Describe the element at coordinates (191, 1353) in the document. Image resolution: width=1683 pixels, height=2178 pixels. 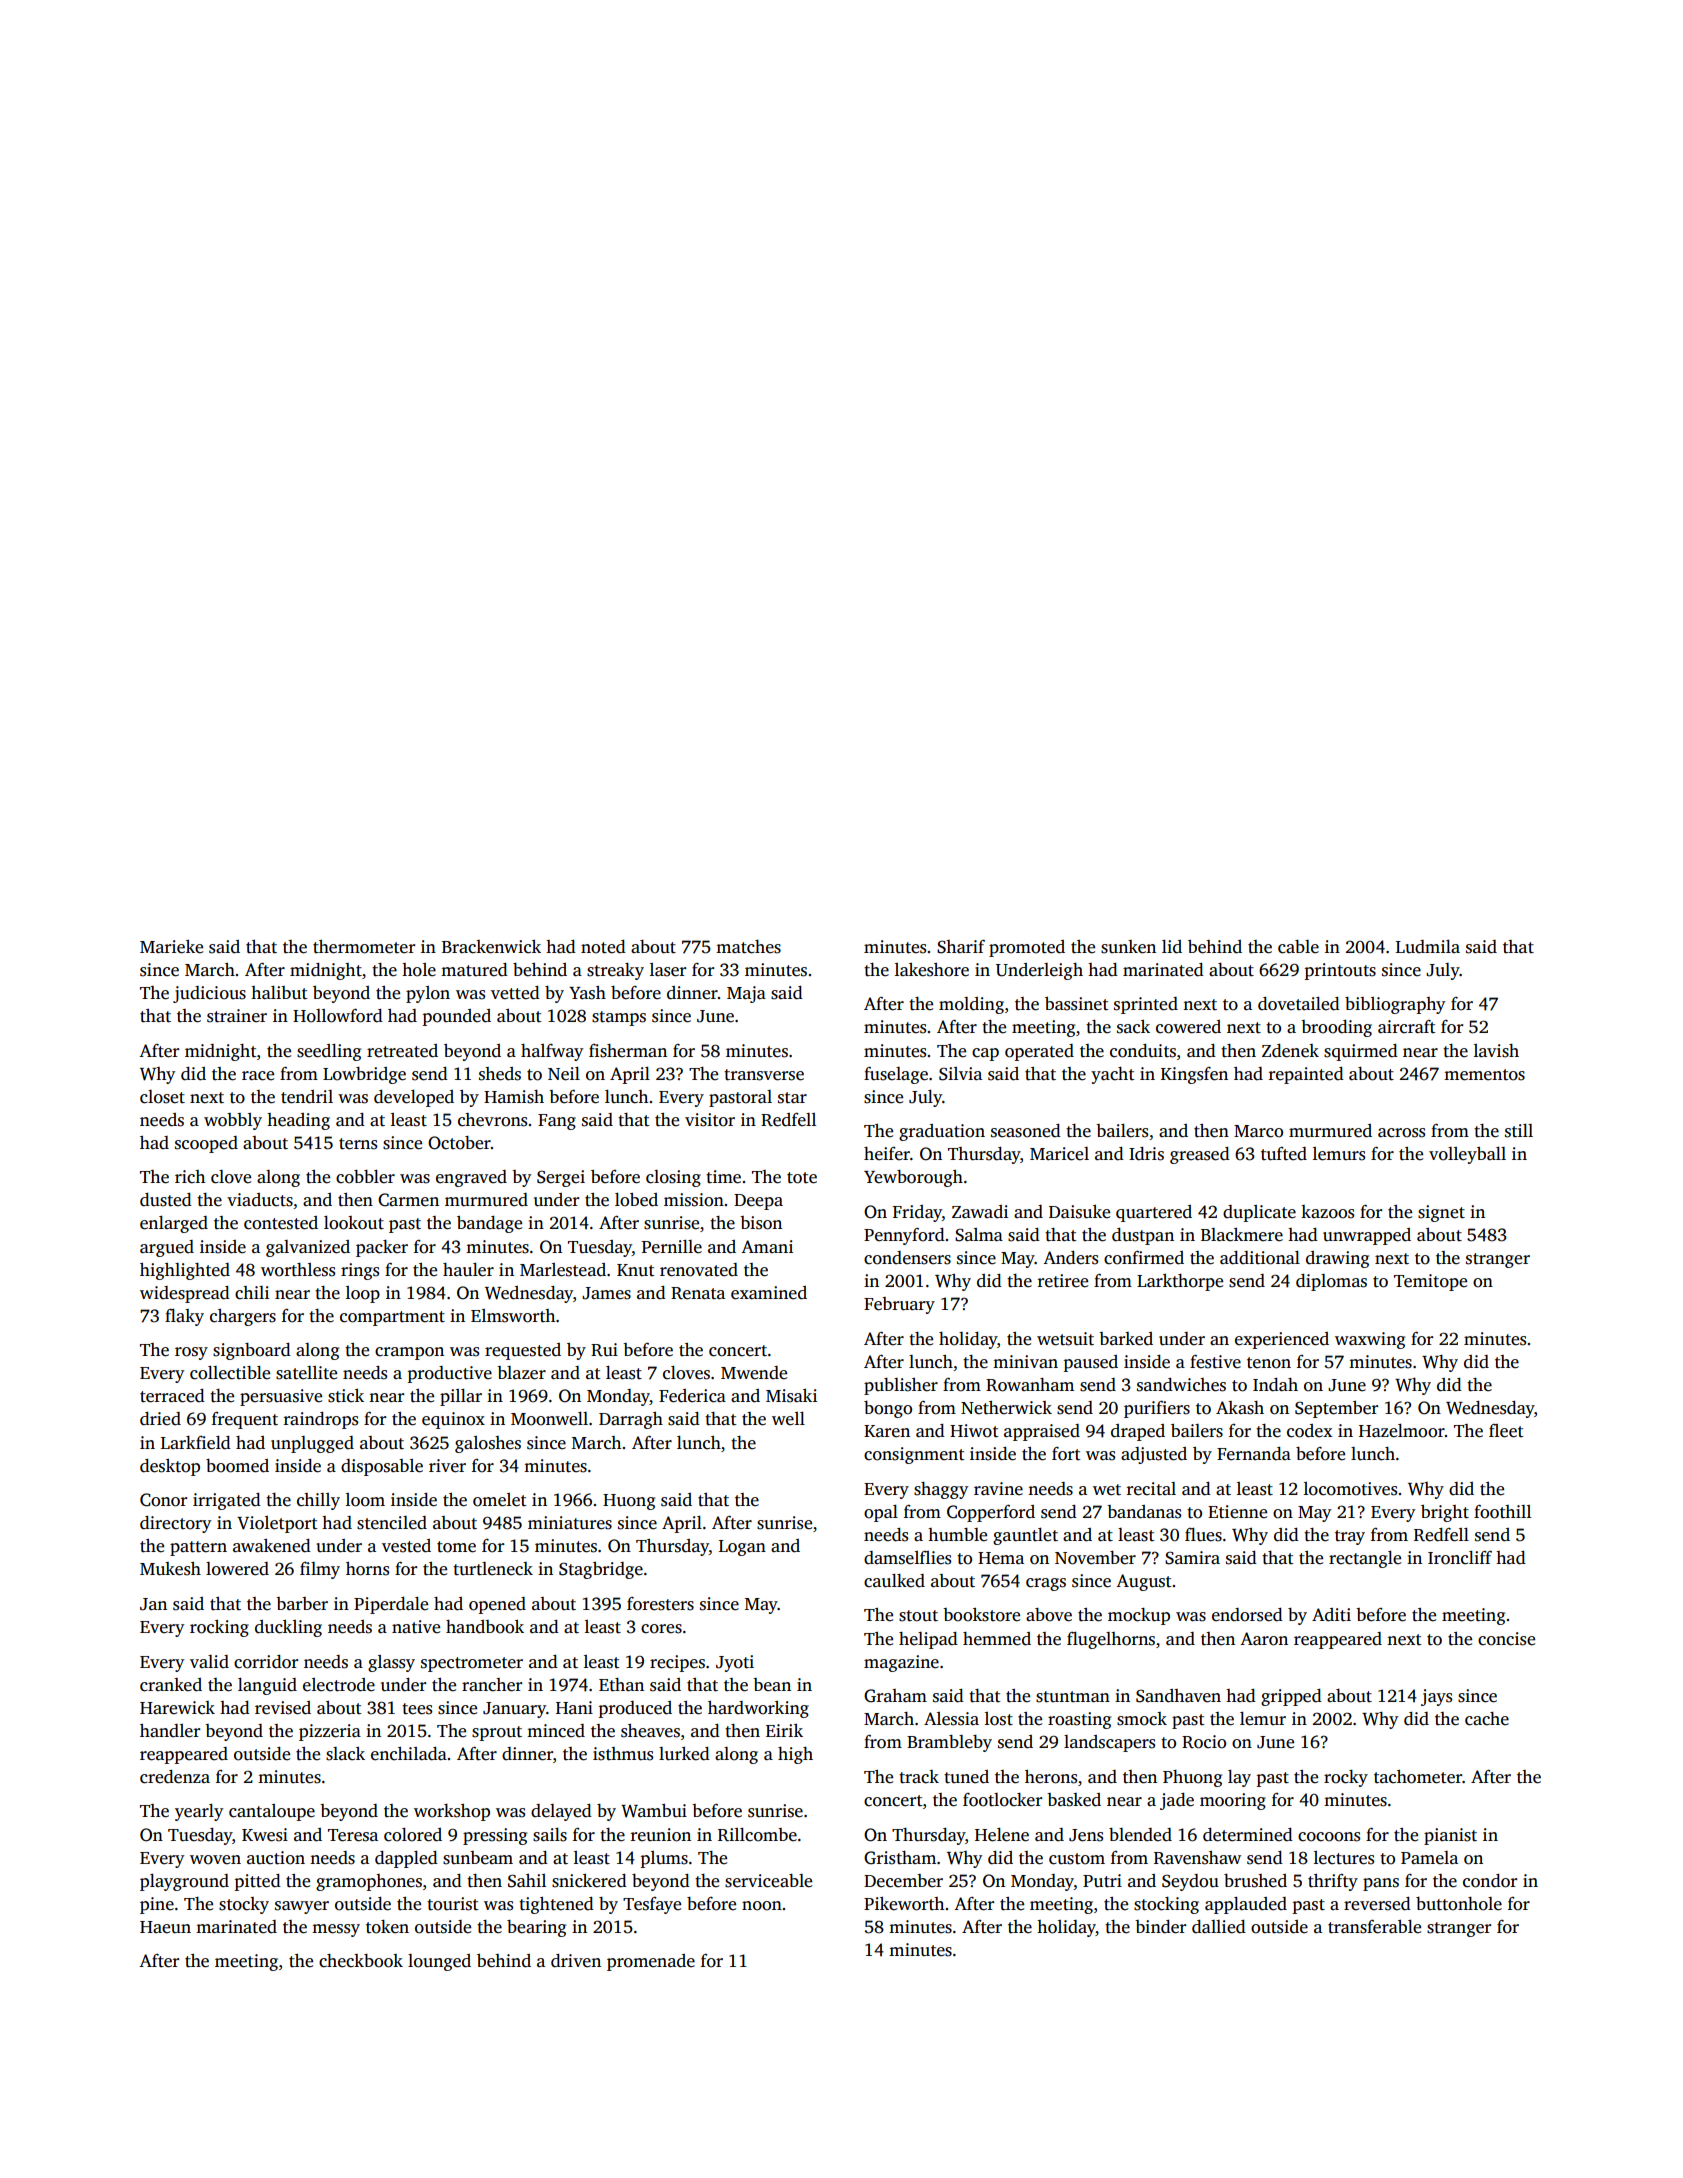
I see `rosy` at that location.
